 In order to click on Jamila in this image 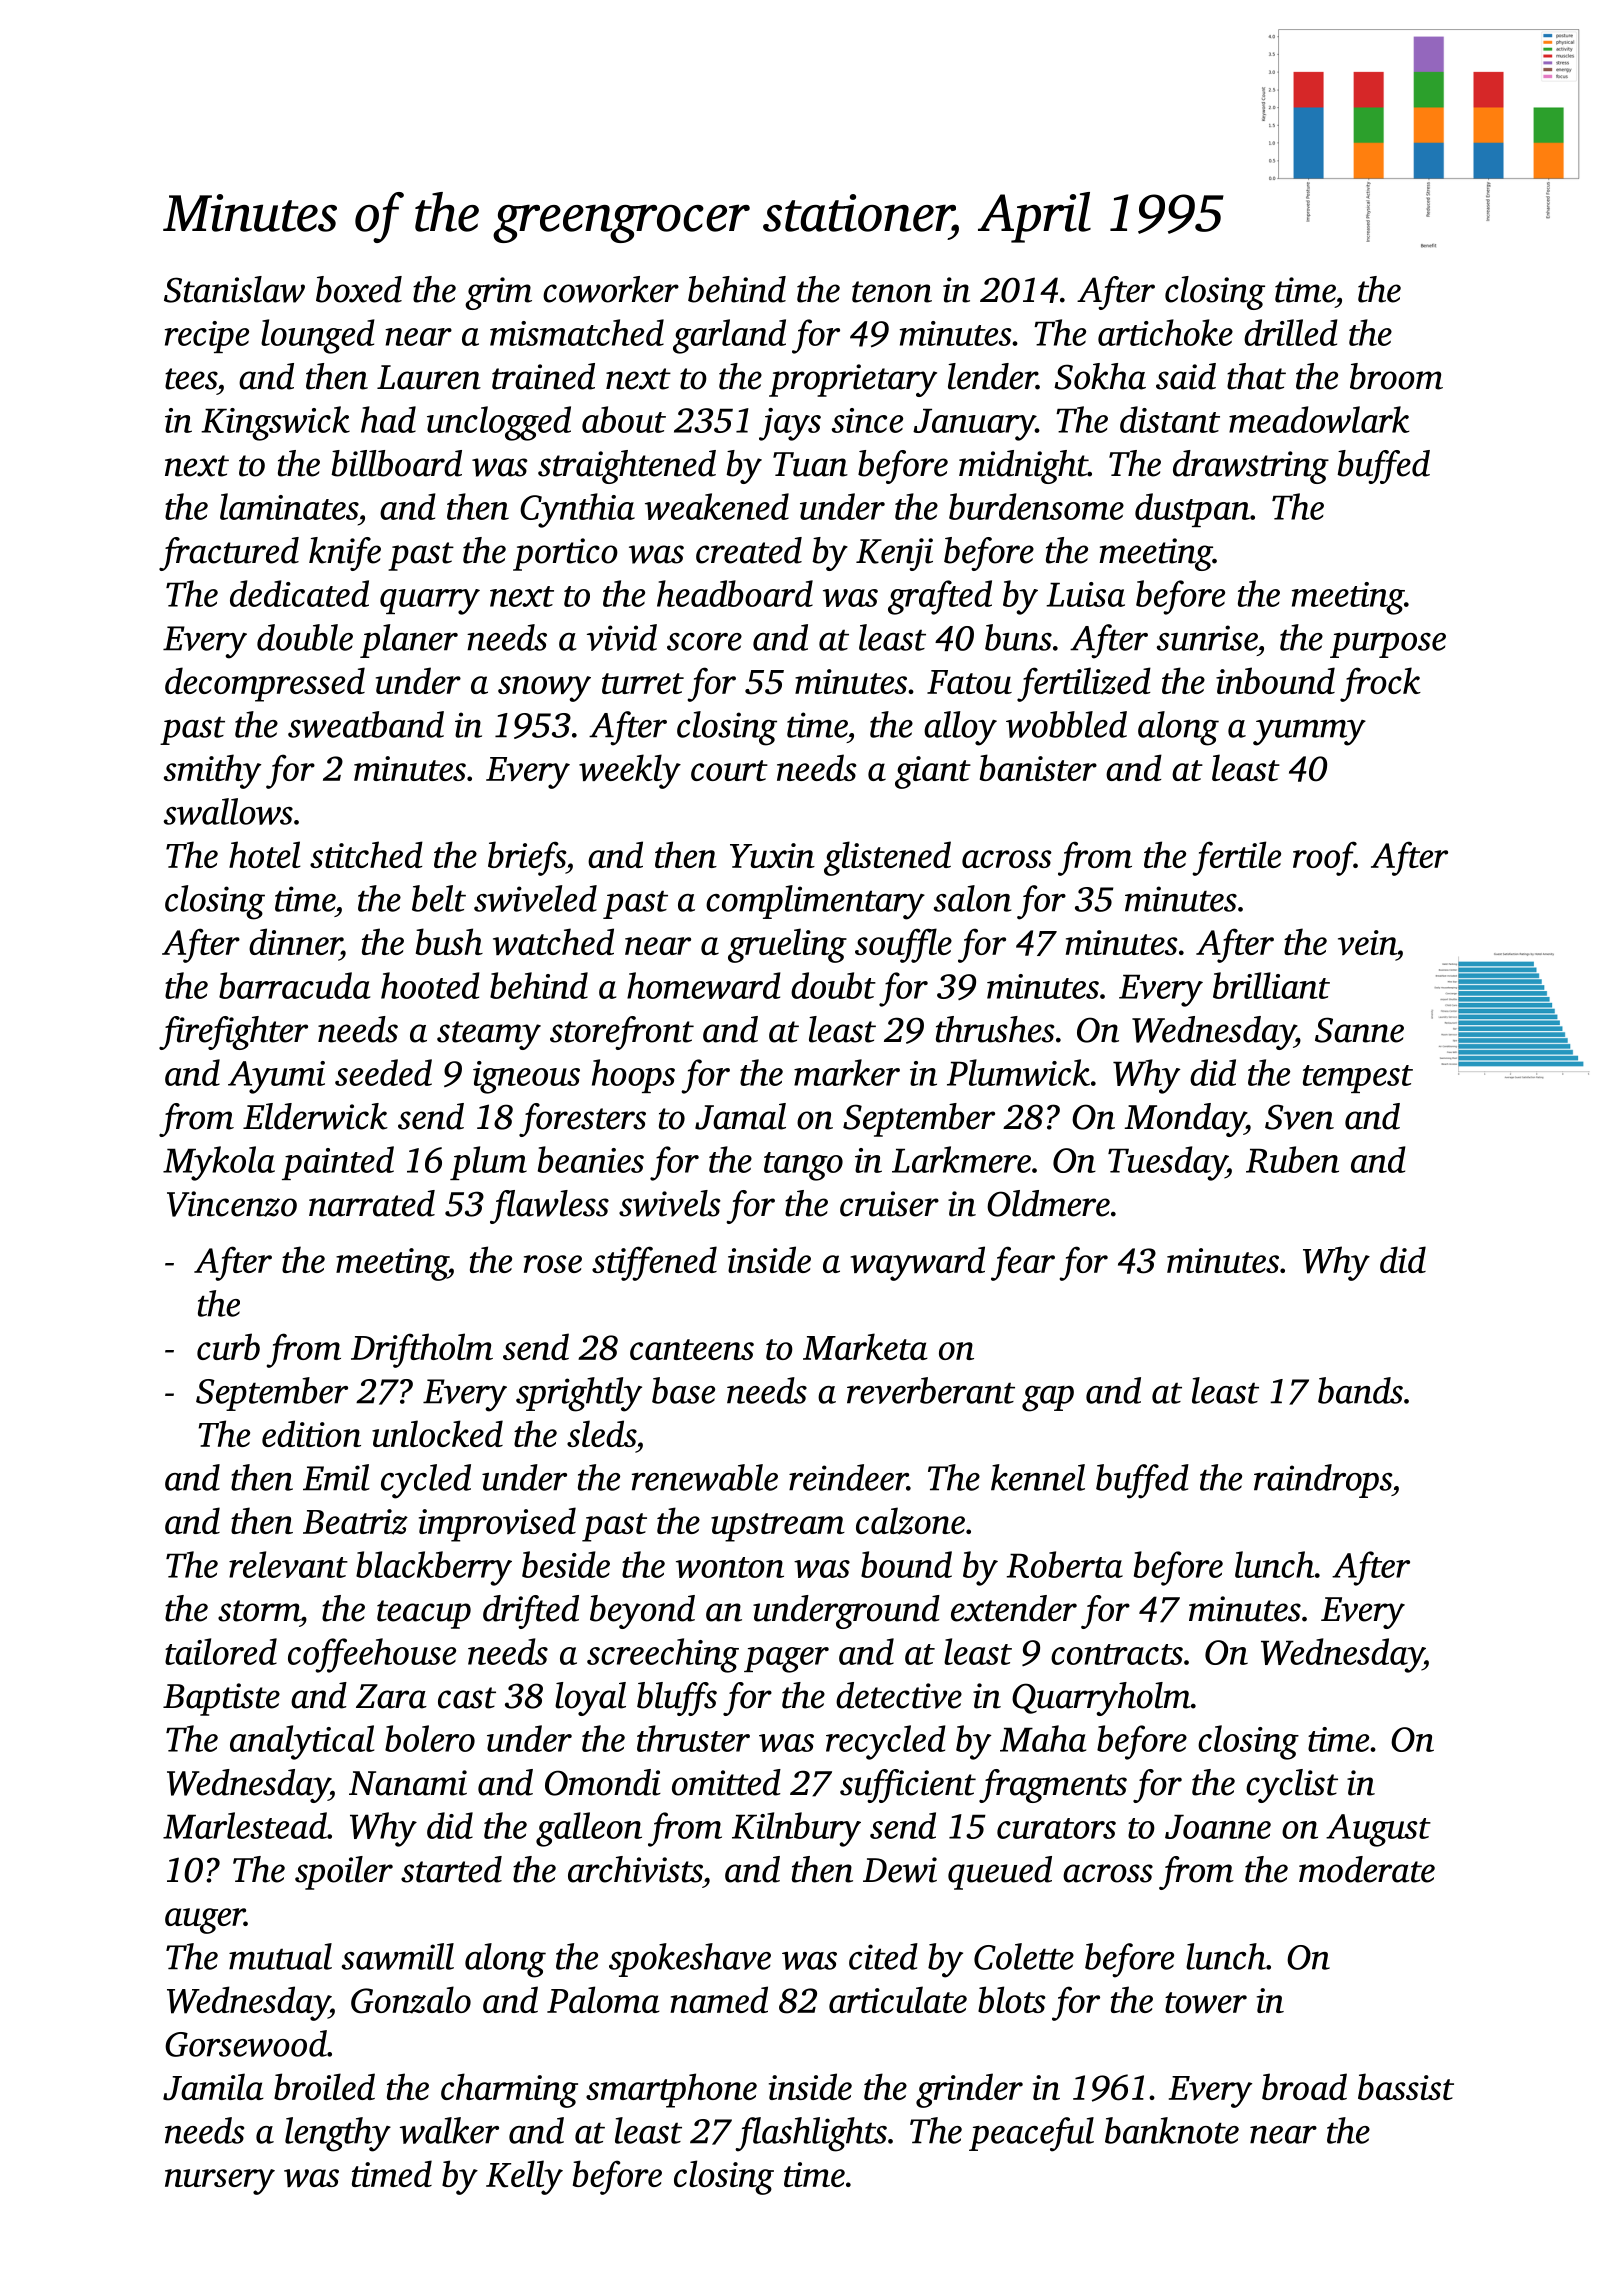, I will do `click(213, 2087)`.
